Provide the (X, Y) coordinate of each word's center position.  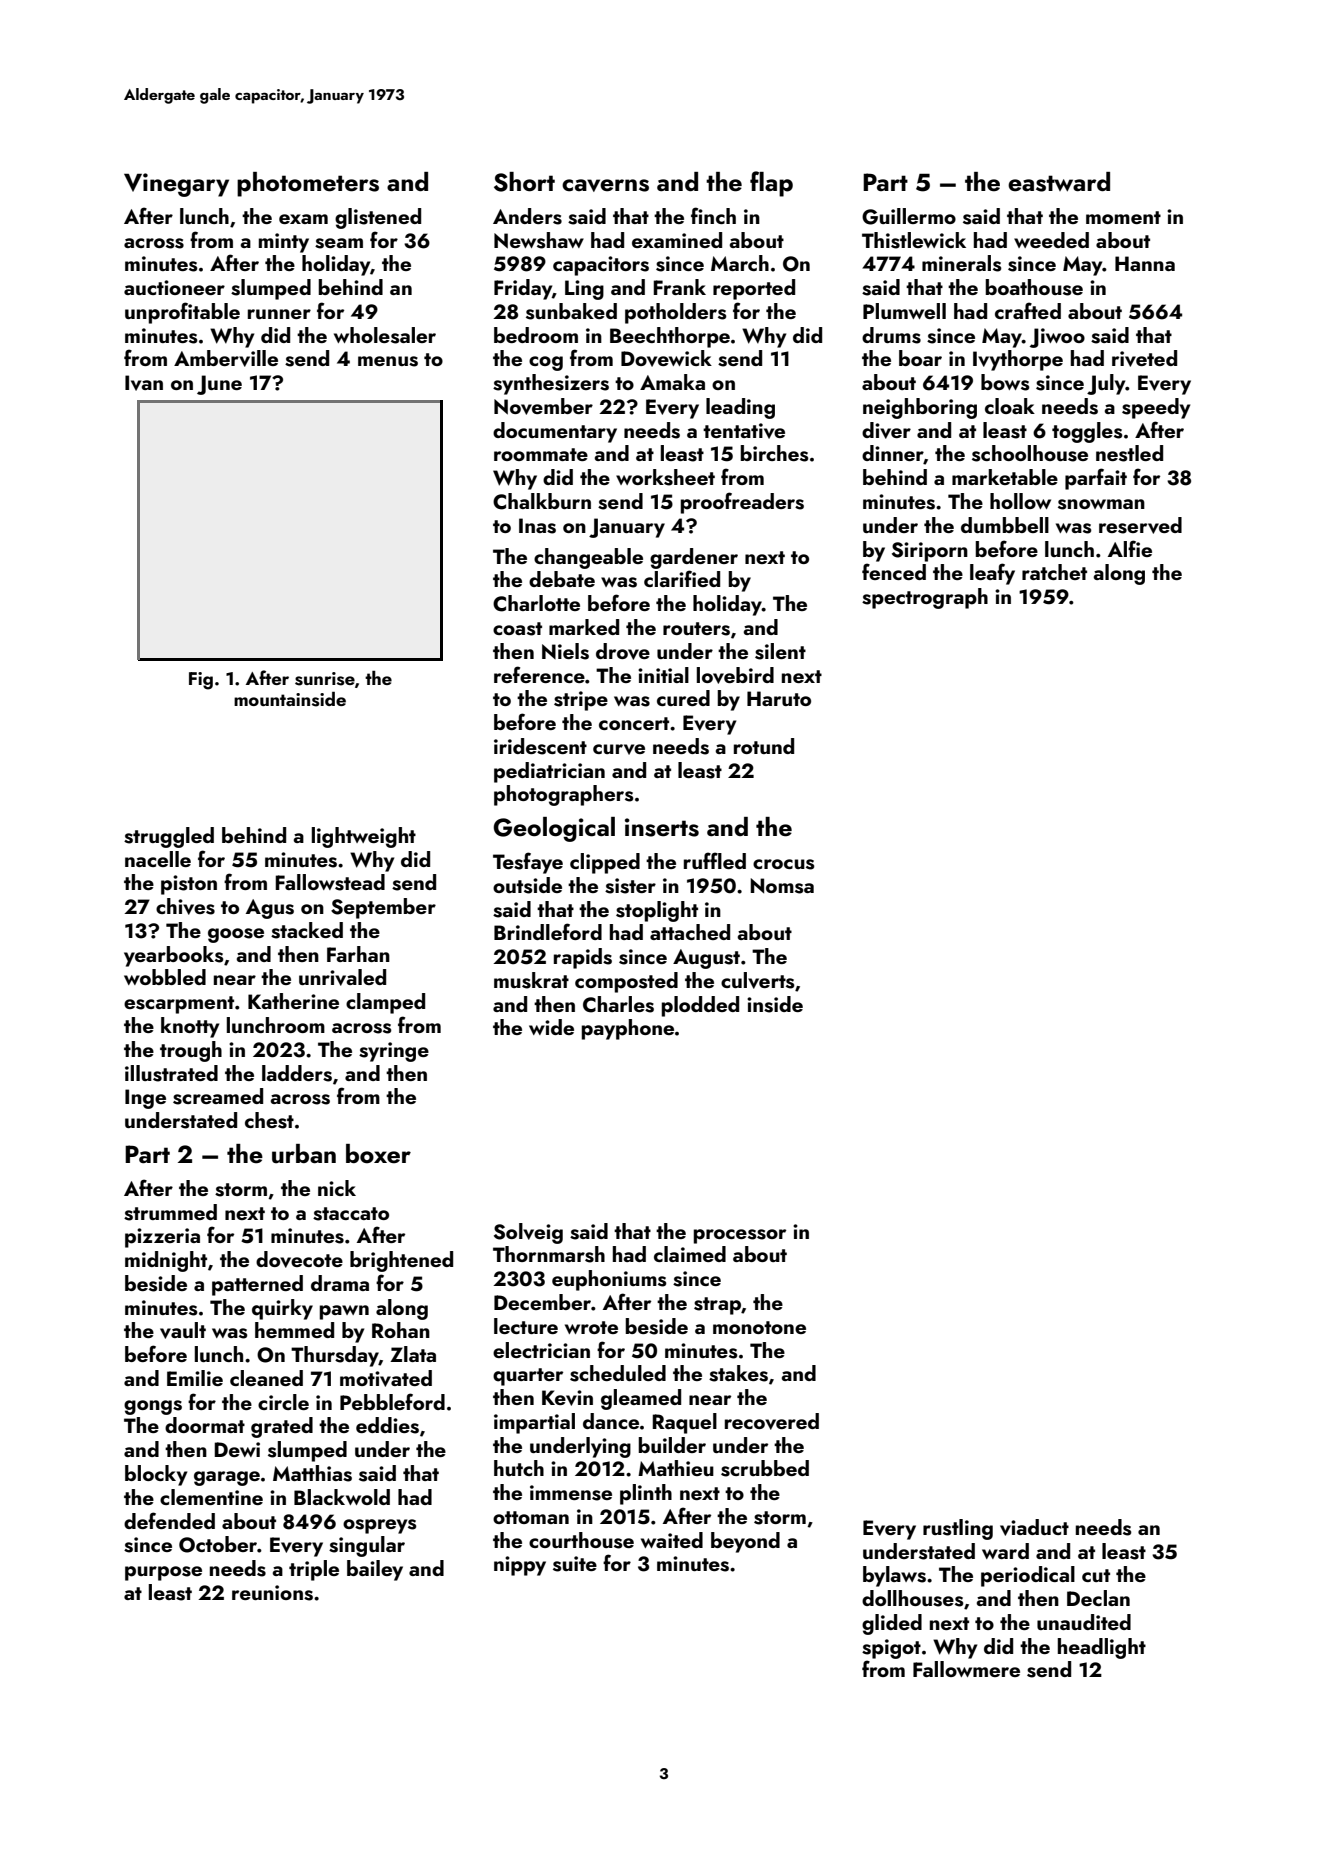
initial (663, 675)
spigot (891, 1649)
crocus (784, 864)
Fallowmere (966, 1669)
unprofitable (182, 313)
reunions (272, 1593)
